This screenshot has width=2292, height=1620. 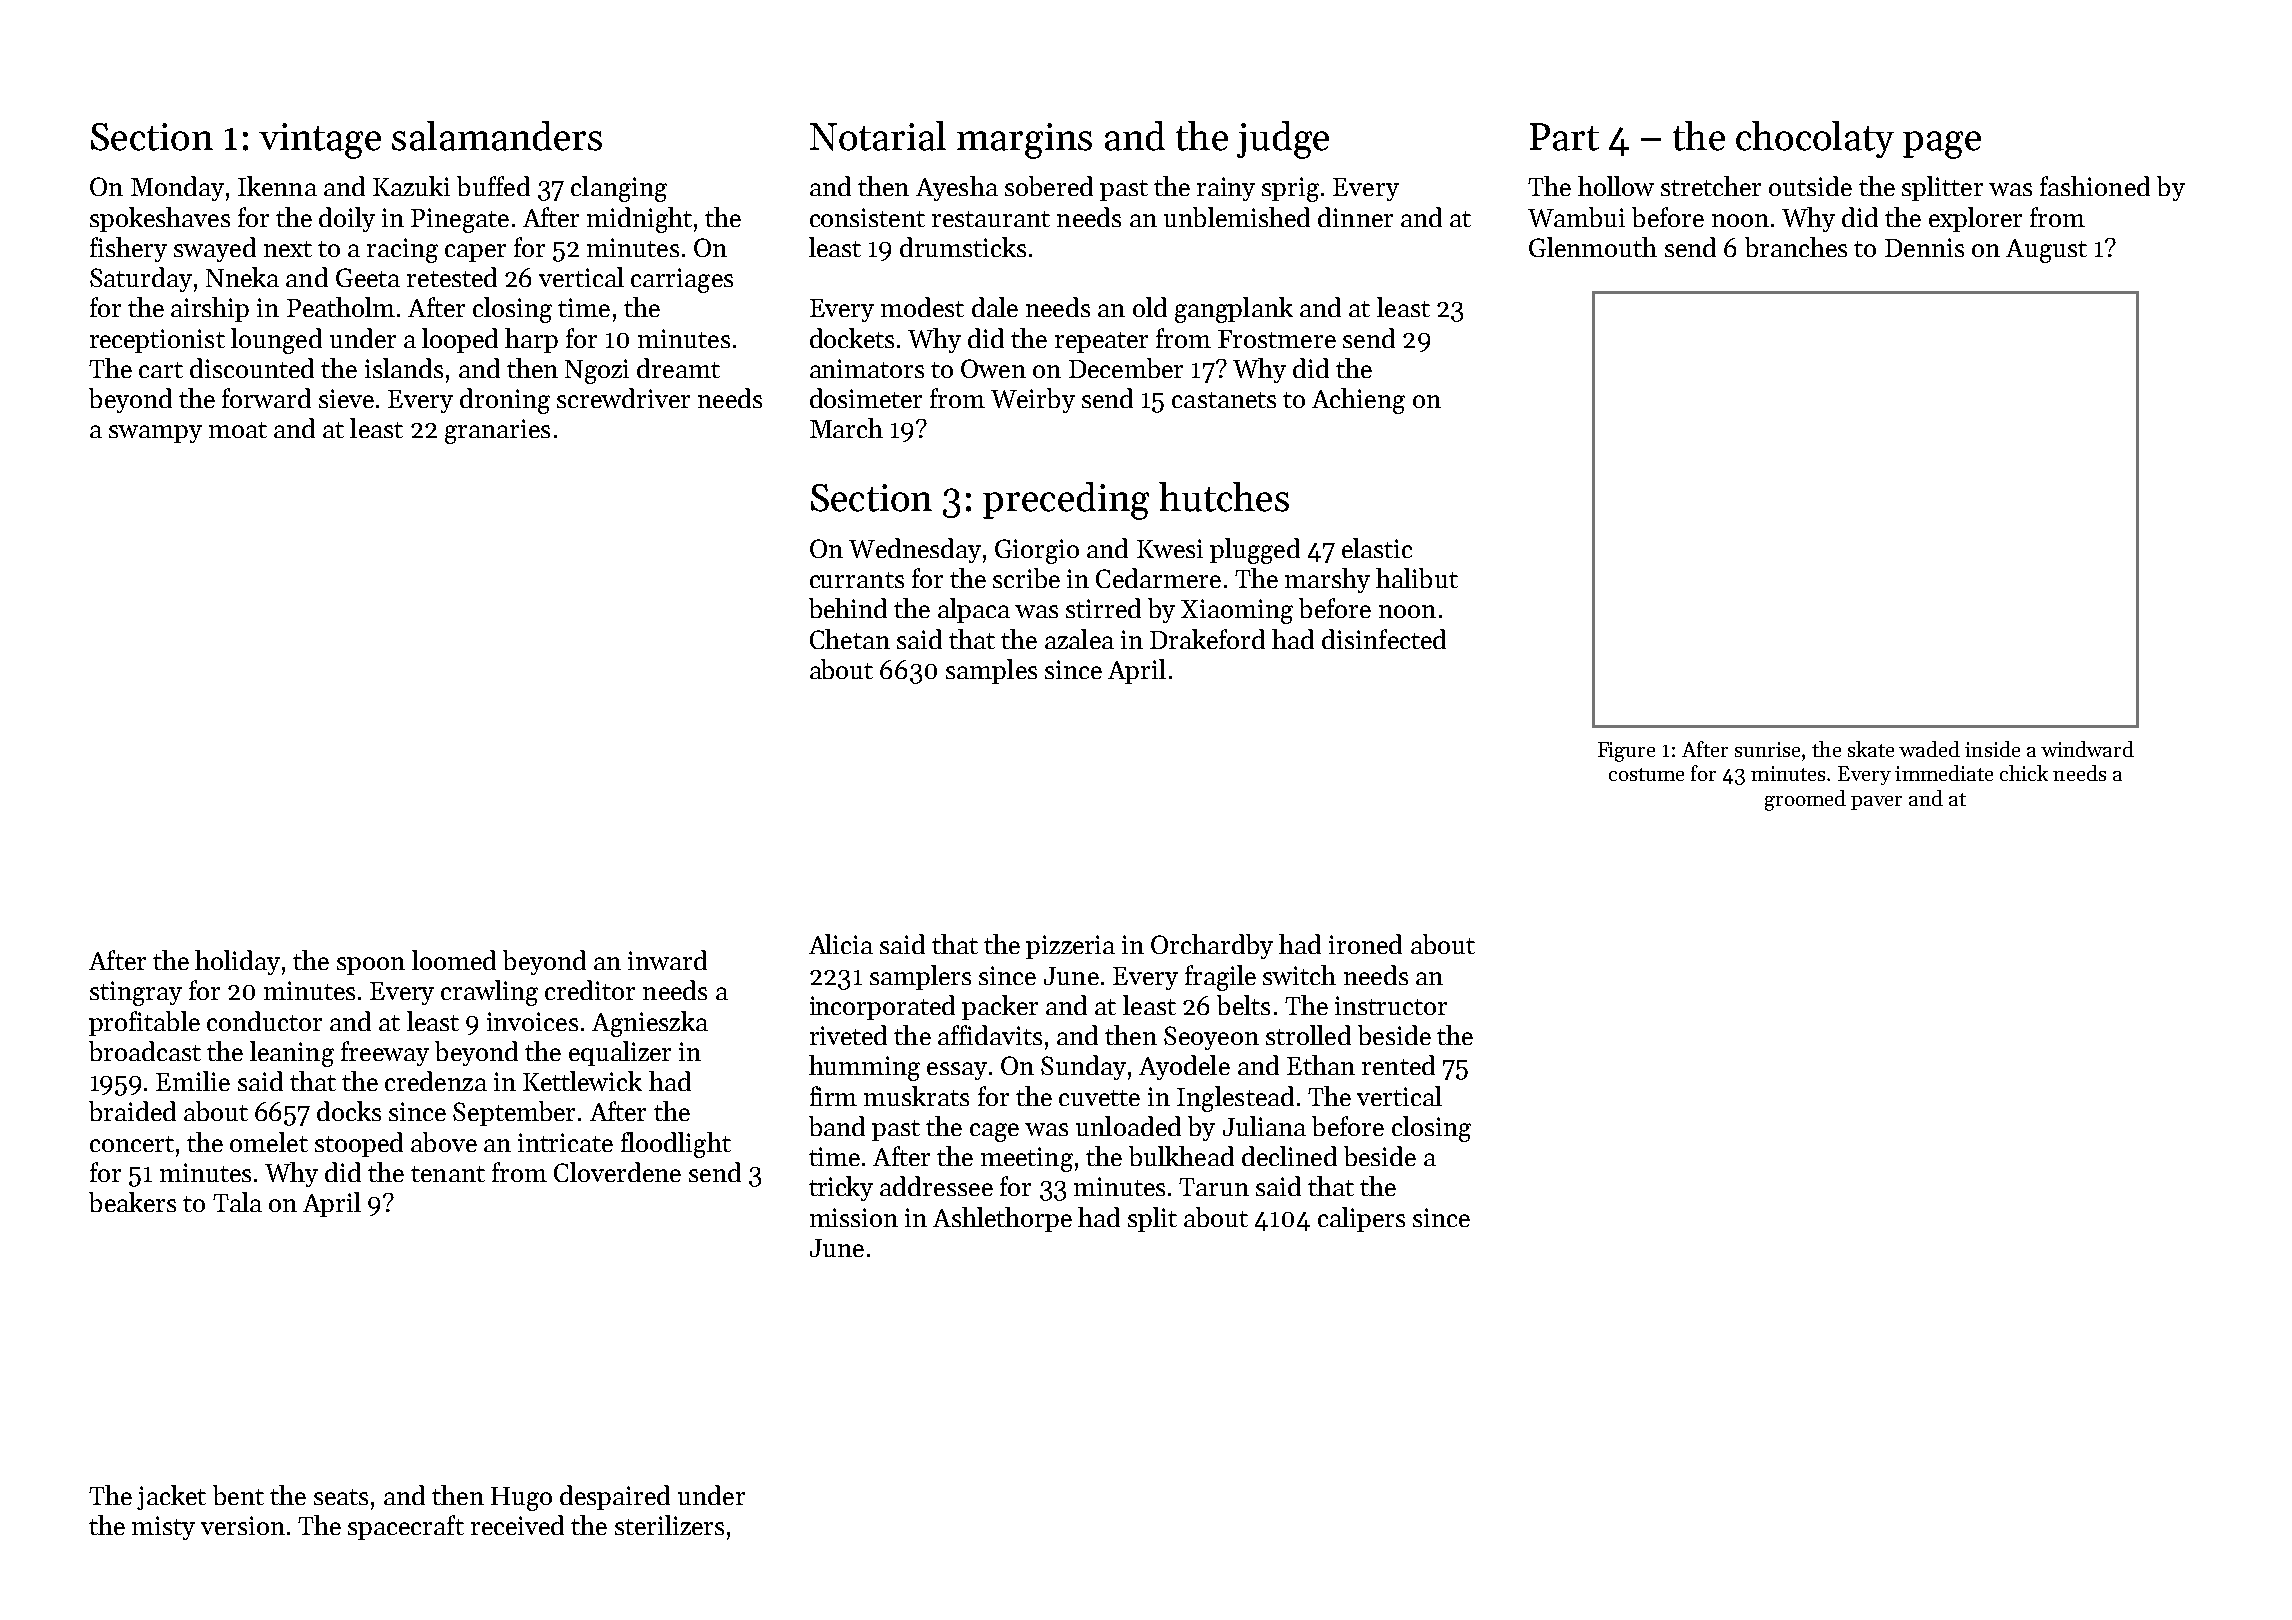 I want to click on ironed, so click(x=1365, y=944).
